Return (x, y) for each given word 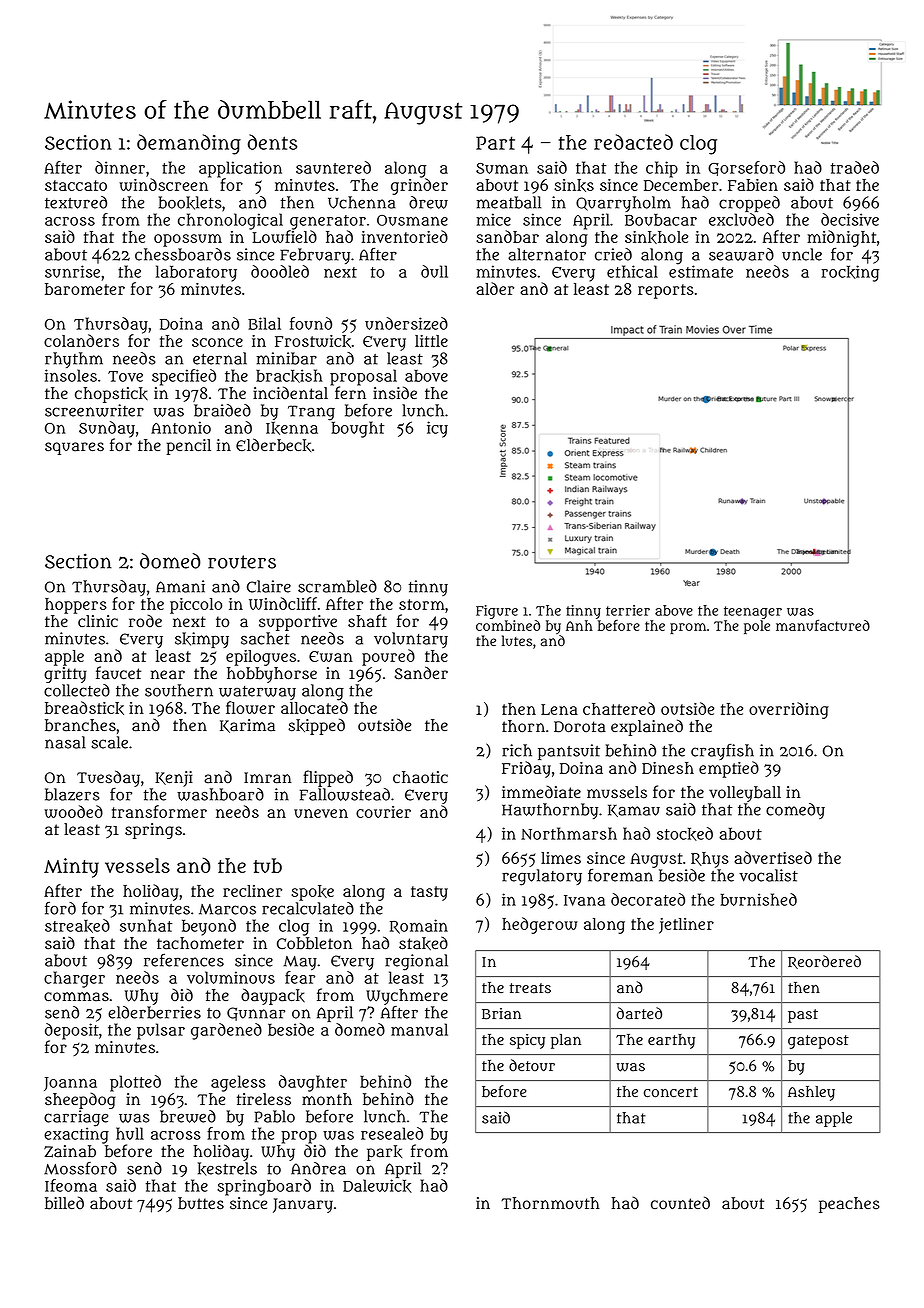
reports (666, 291)
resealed (392, 1133)
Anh (579, 625)
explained (647, 727)
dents (272, 142)
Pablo (274, 1116)
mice (493, 219)
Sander (421, 673)
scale (109, 742)
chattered (619, 708)
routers (242, 562)
